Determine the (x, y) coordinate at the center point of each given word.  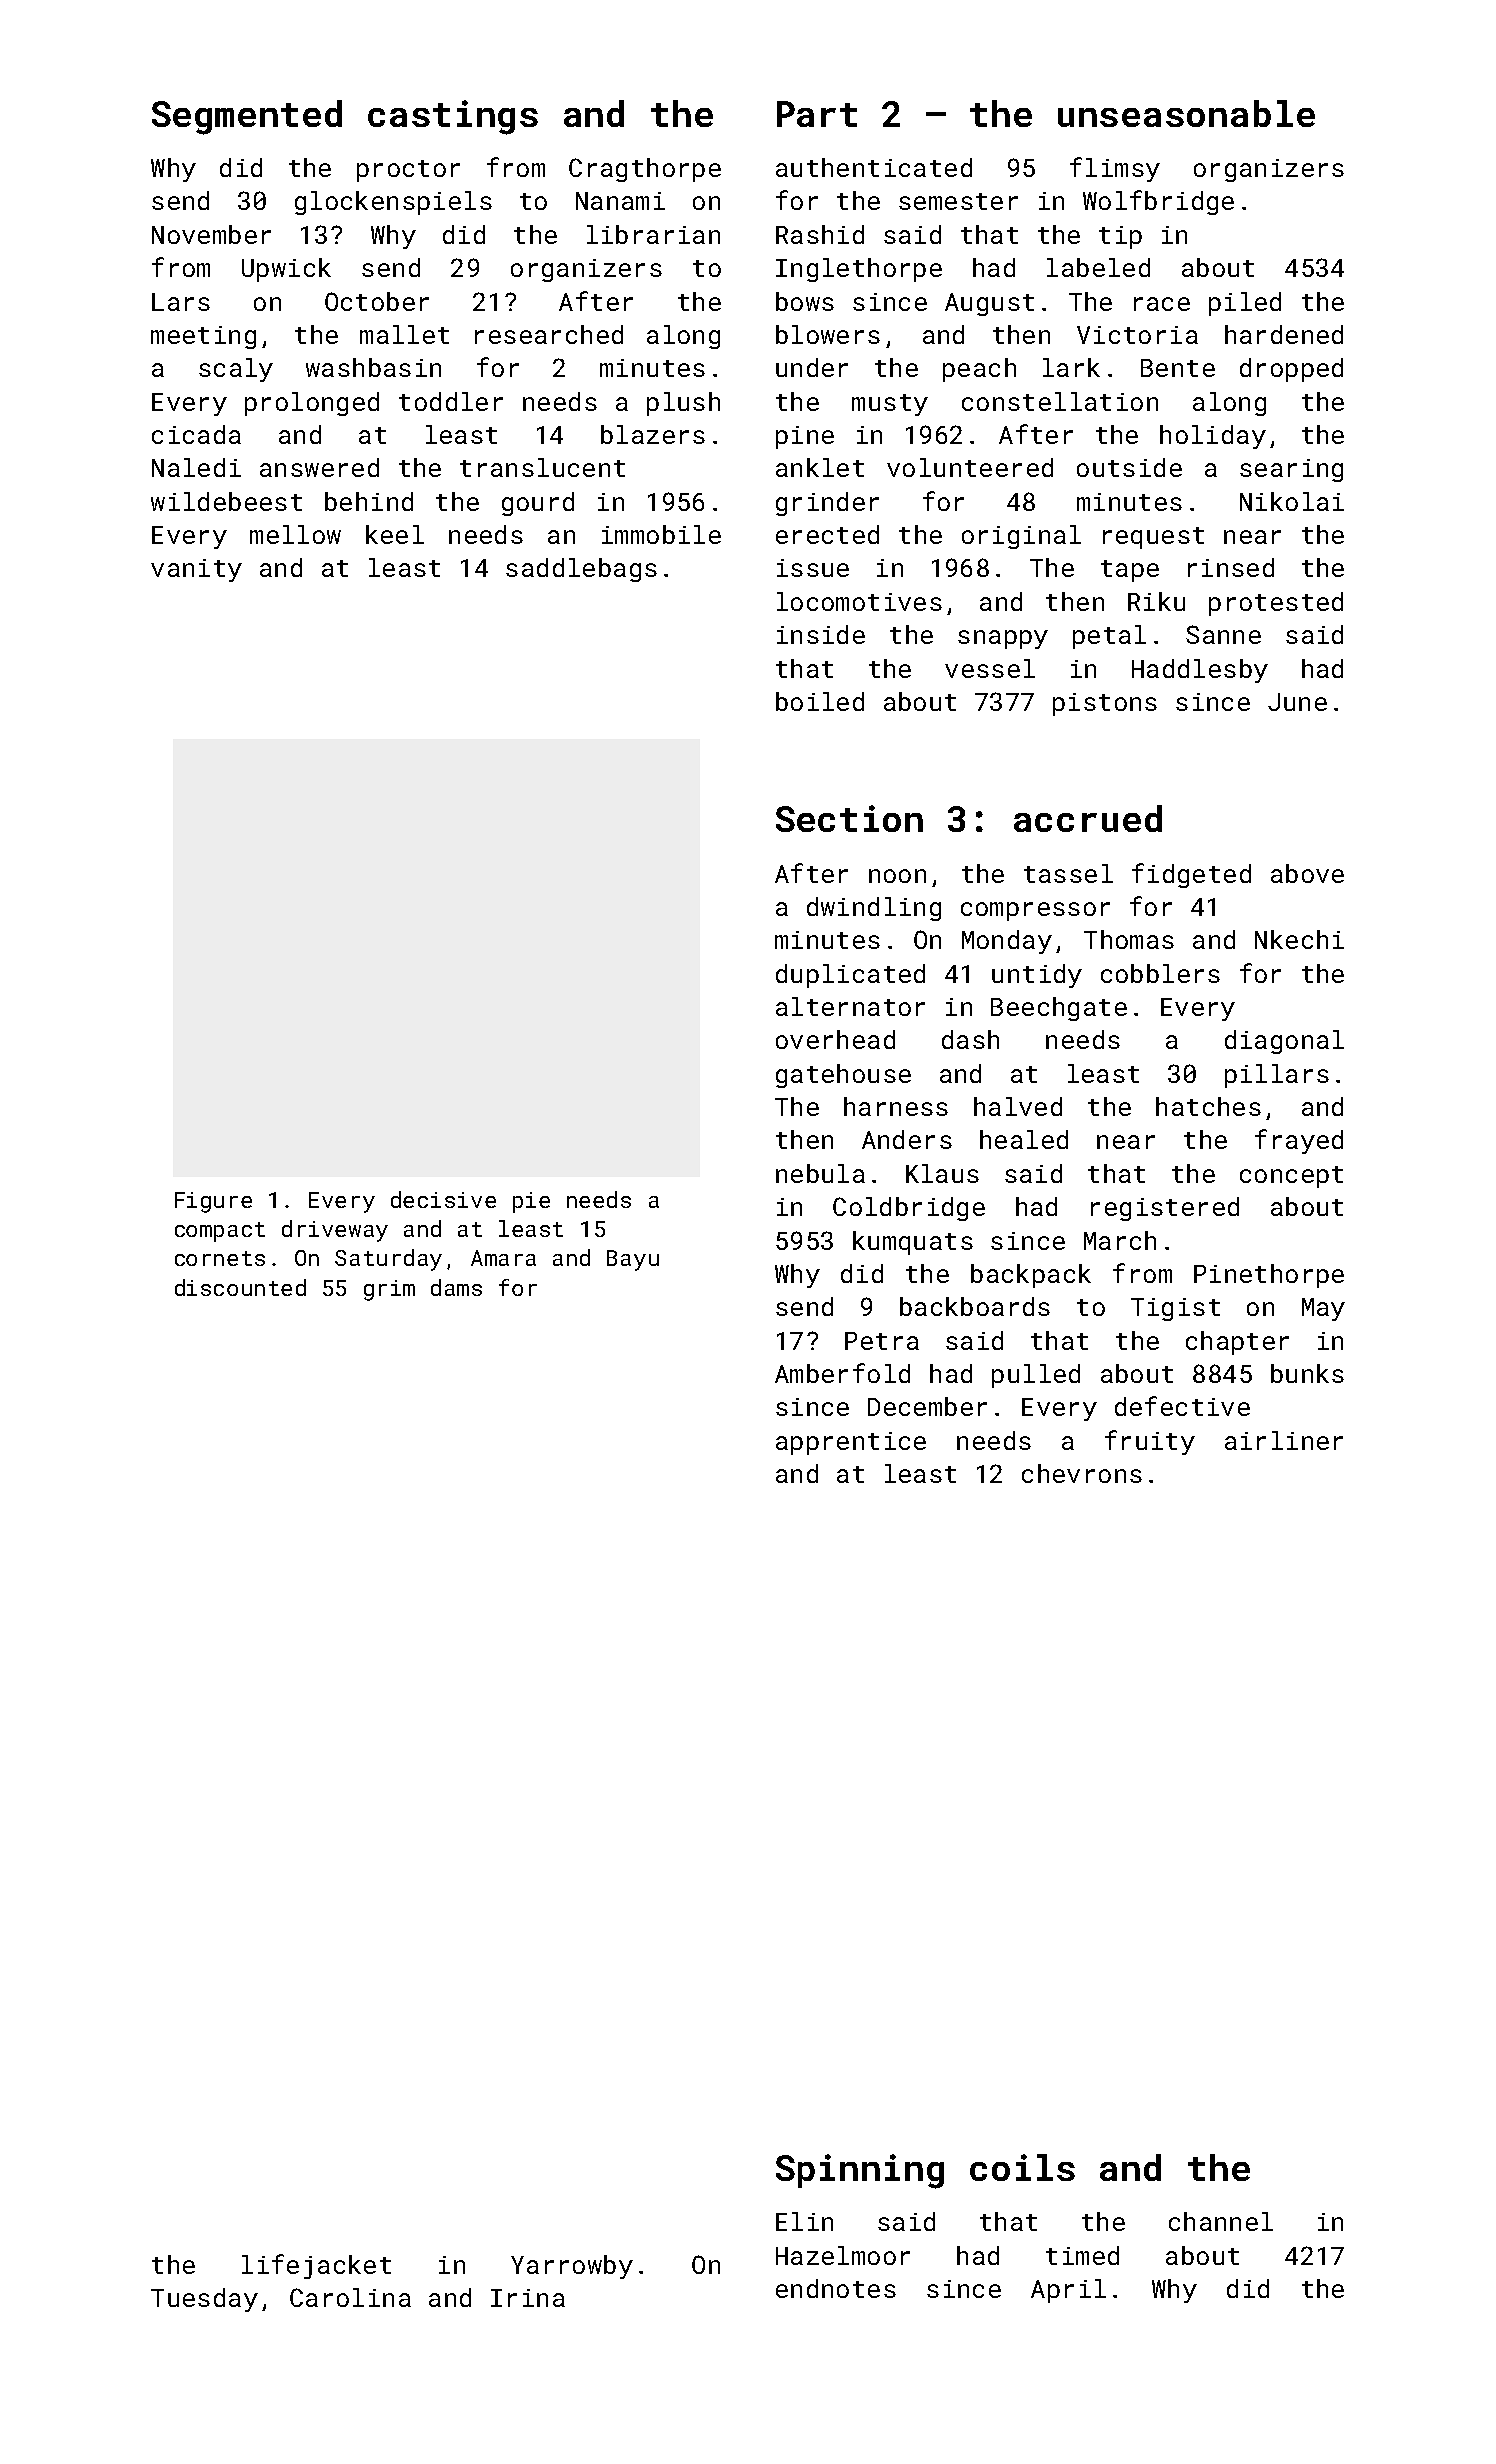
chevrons (1082, 1473)
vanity (196, 570)
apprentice (851, 1443)
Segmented (247, 117)
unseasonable (1186, 113)
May (1323, 1309)
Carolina (350, 2297)
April (1068, 2291)
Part (817, 114)
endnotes (836, 2288)
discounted (240, 1287)
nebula (820, 1173)
